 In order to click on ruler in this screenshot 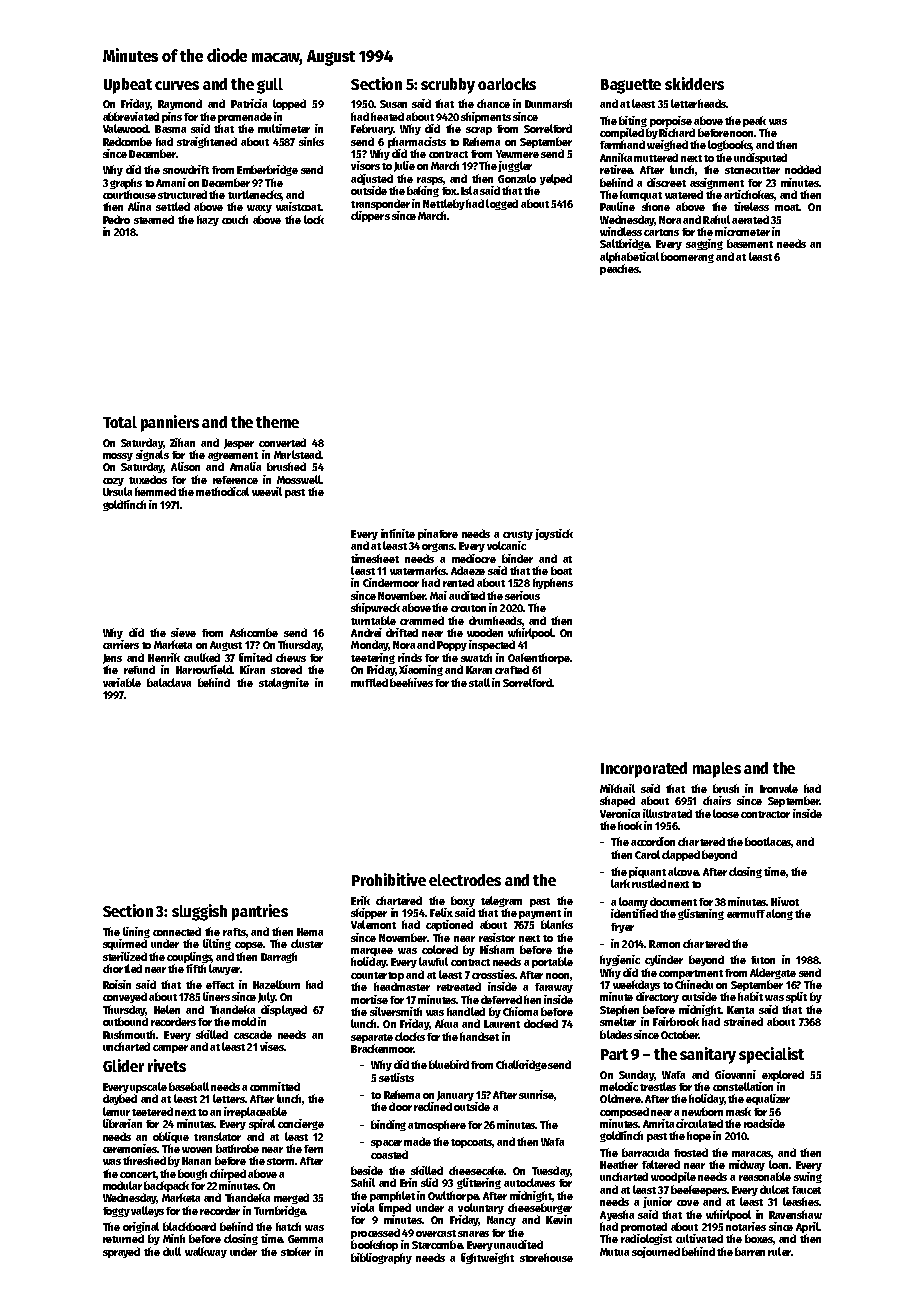, I will do `click(779, 1251)`.
